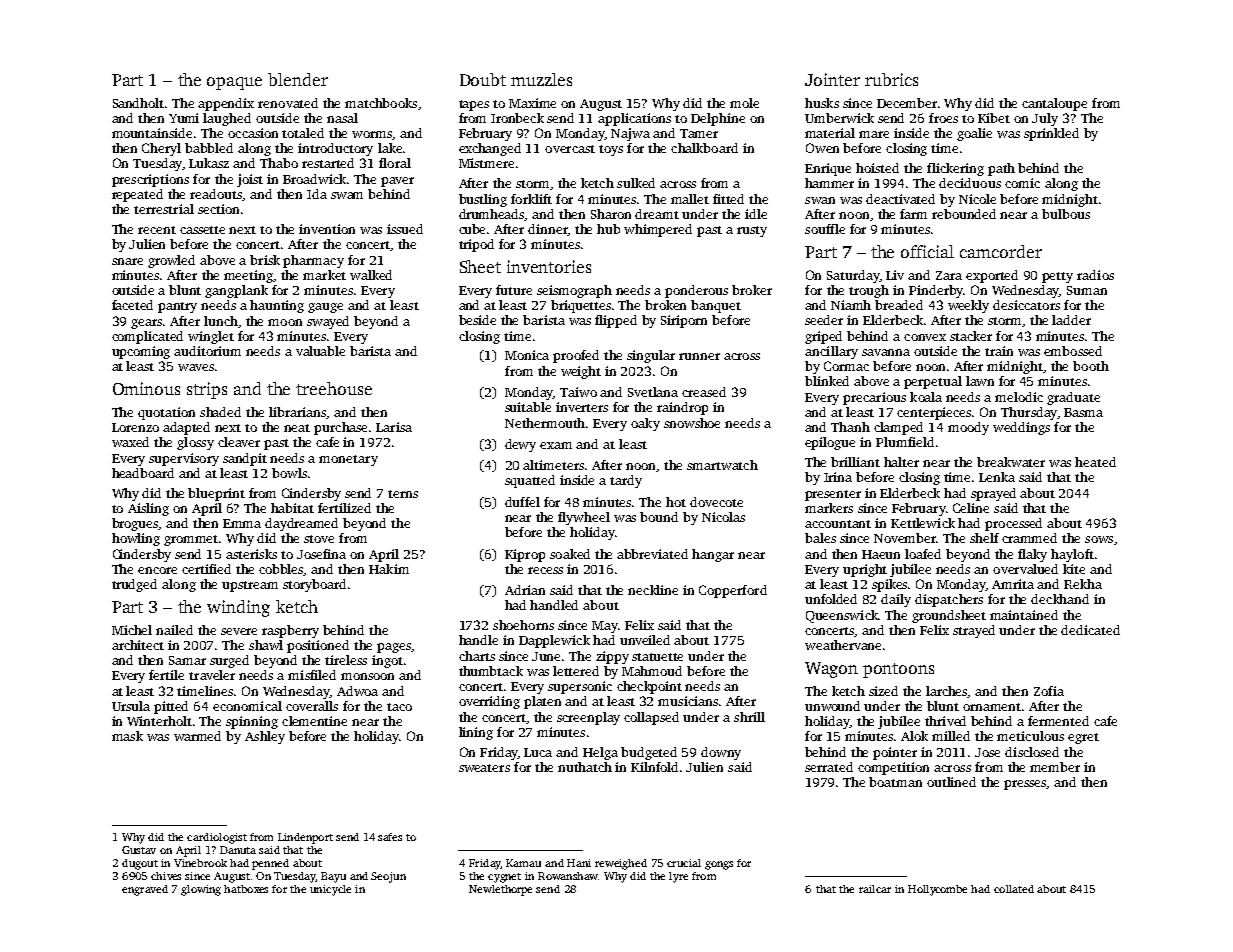 Image resolution: width=1233 pixels, height=952 pixels. Describe the element at coordinates (1090, 630) in the image. I see `dedicated` at that location.
